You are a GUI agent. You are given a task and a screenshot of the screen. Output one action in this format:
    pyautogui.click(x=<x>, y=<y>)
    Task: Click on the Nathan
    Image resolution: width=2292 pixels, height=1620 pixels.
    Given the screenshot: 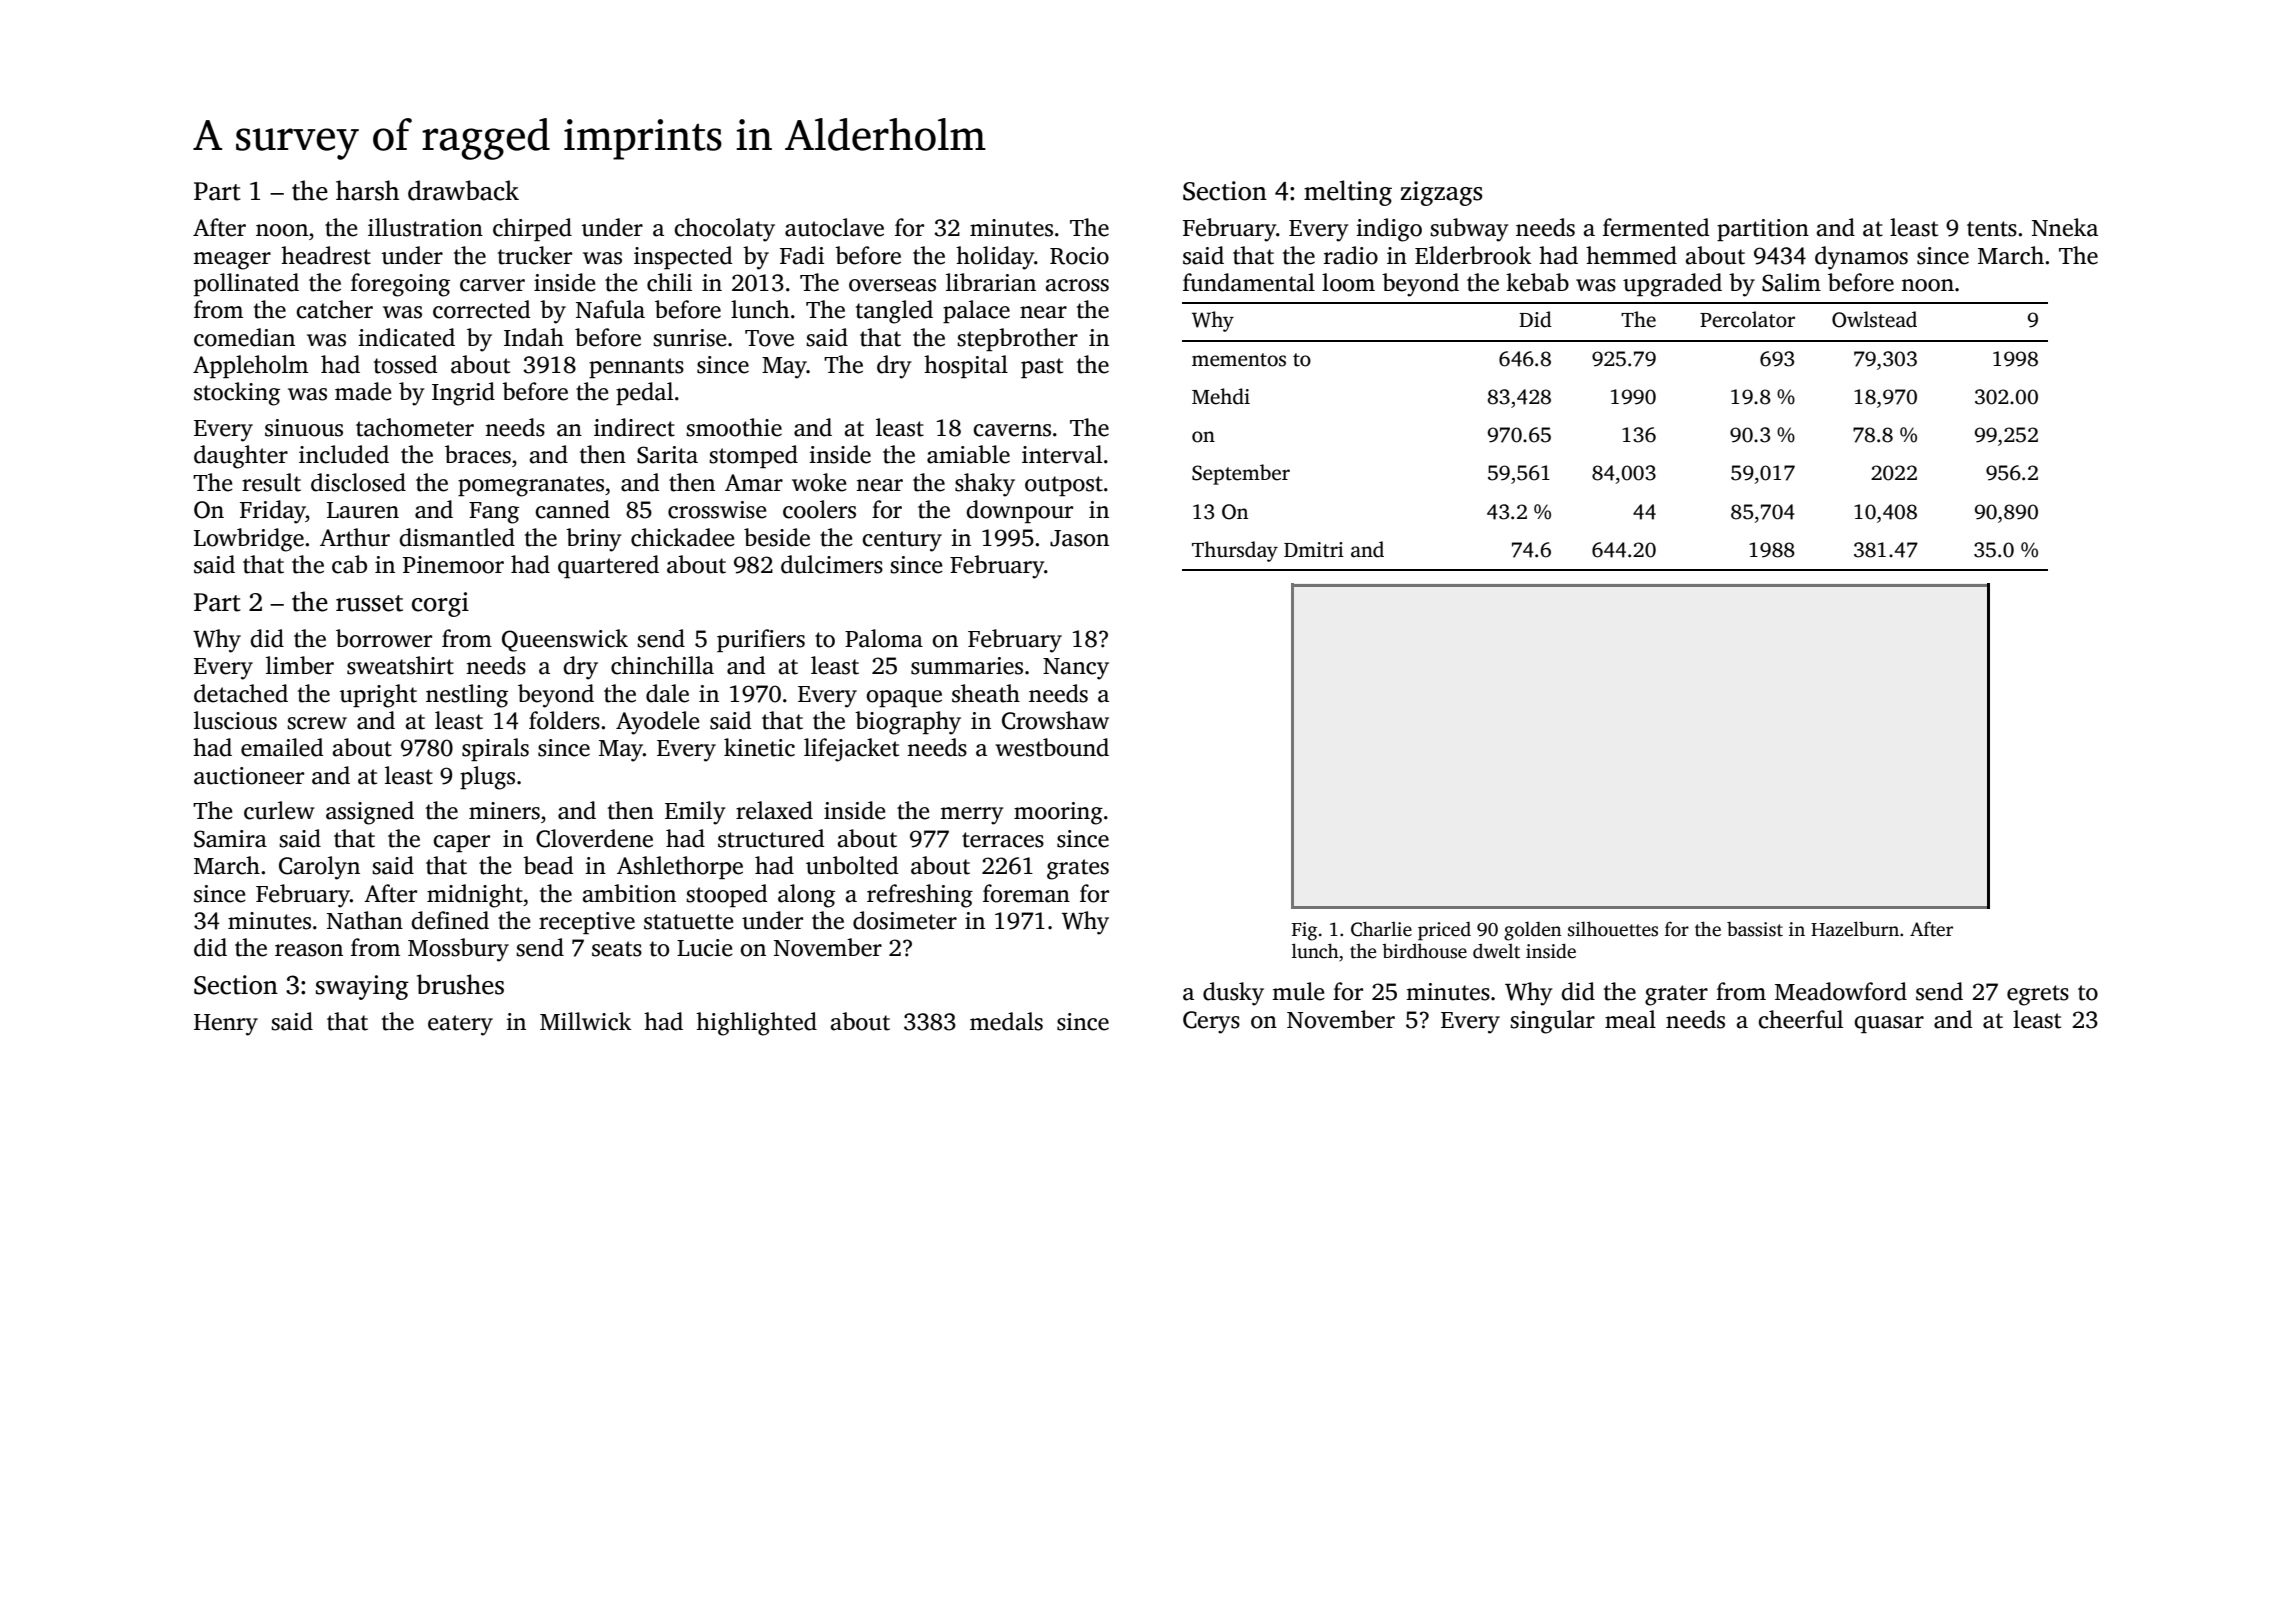 What is the action you would take?
    pyautogui.click(x=365, y=920)
